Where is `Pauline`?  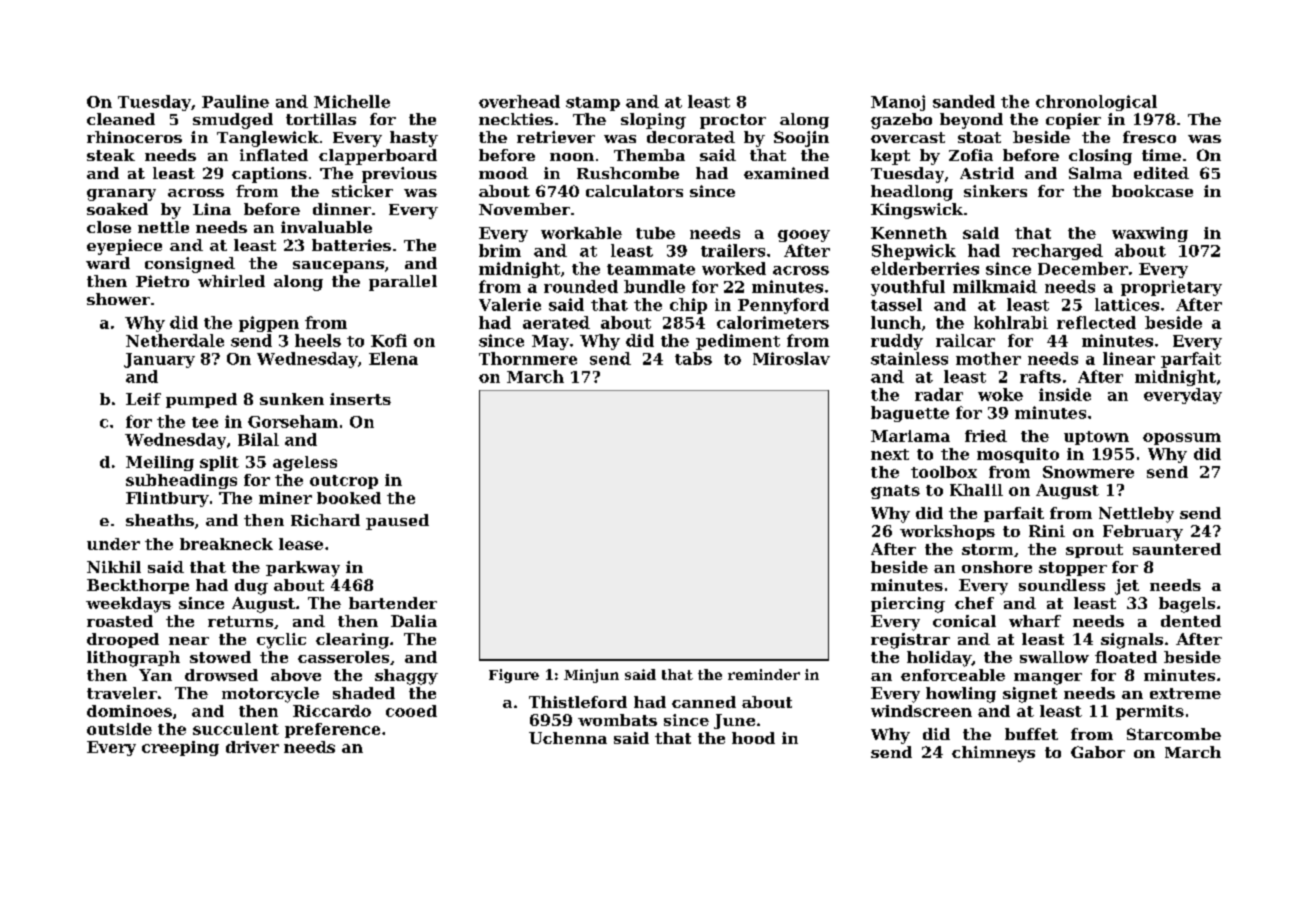
Pauline is located at coordinates (235, 101).
